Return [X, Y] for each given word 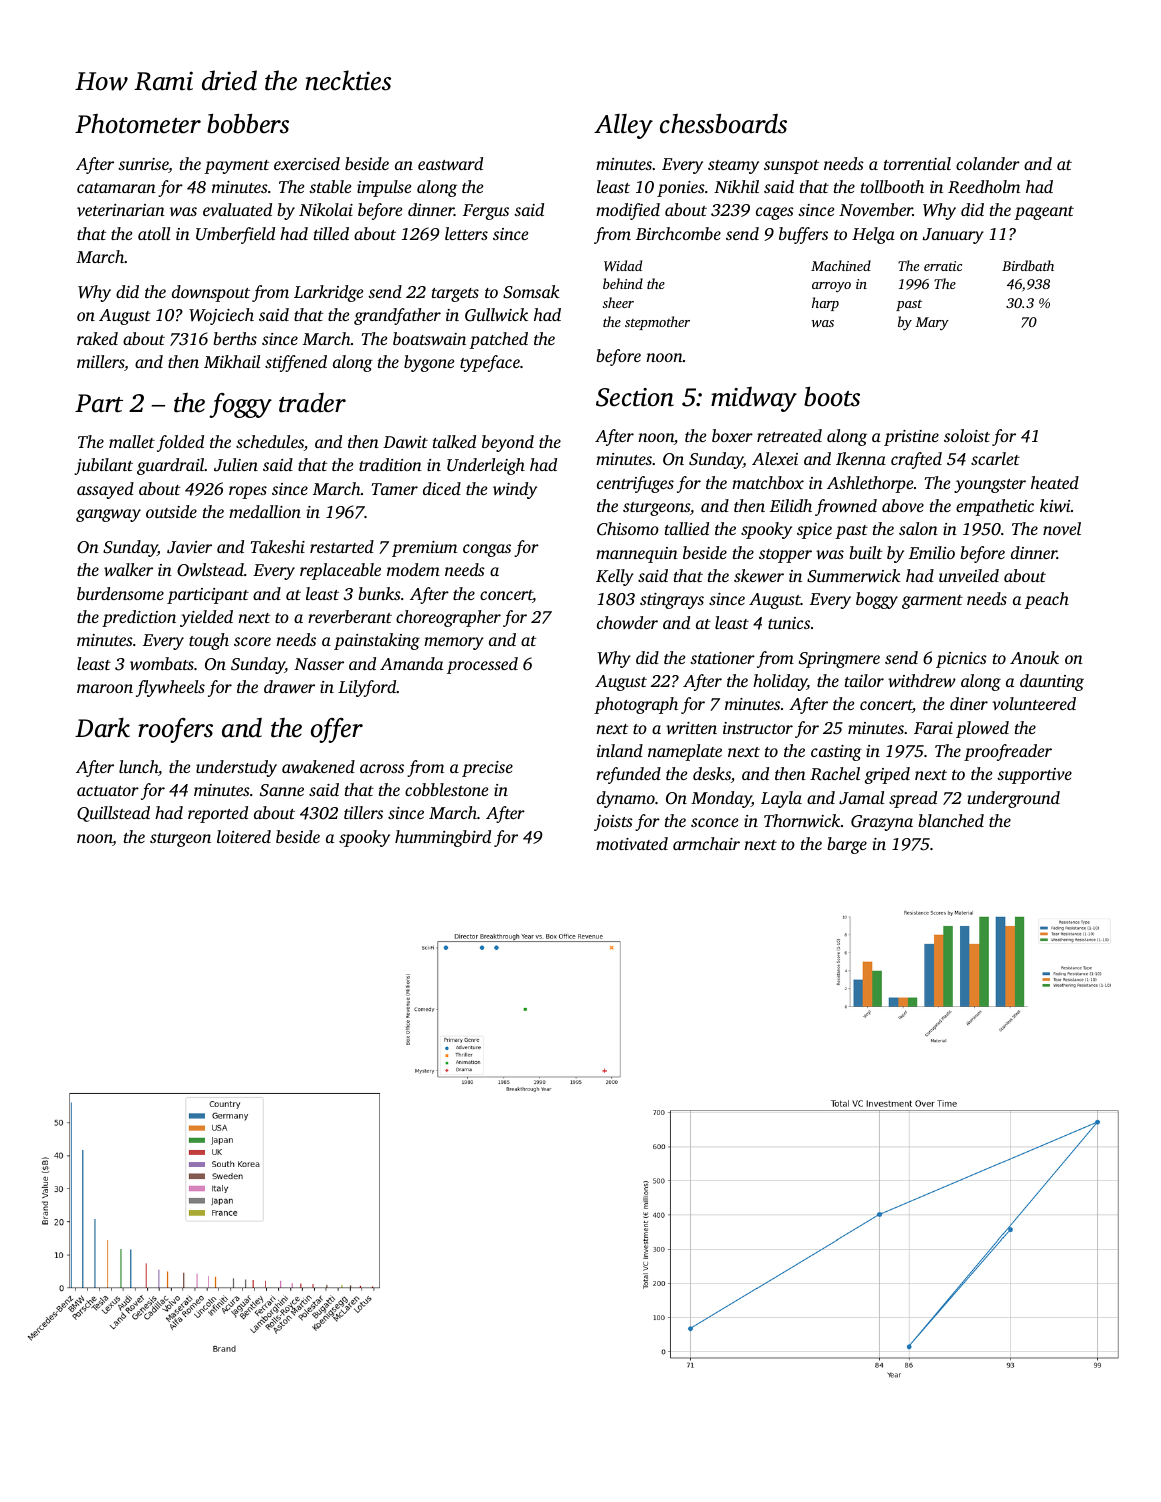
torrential [917, 163]
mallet [132, 441]
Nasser [319, 664]
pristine [911, 438]
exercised [307, 163]
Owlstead [210, 570]
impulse [384, 188]
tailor [864, 680]
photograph [636, 705]
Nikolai [326, 209]
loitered [244, 836]
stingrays [672, 601]
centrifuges [635, 484]
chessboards [723, 124]
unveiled [969, 575]
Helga [873, 235]
